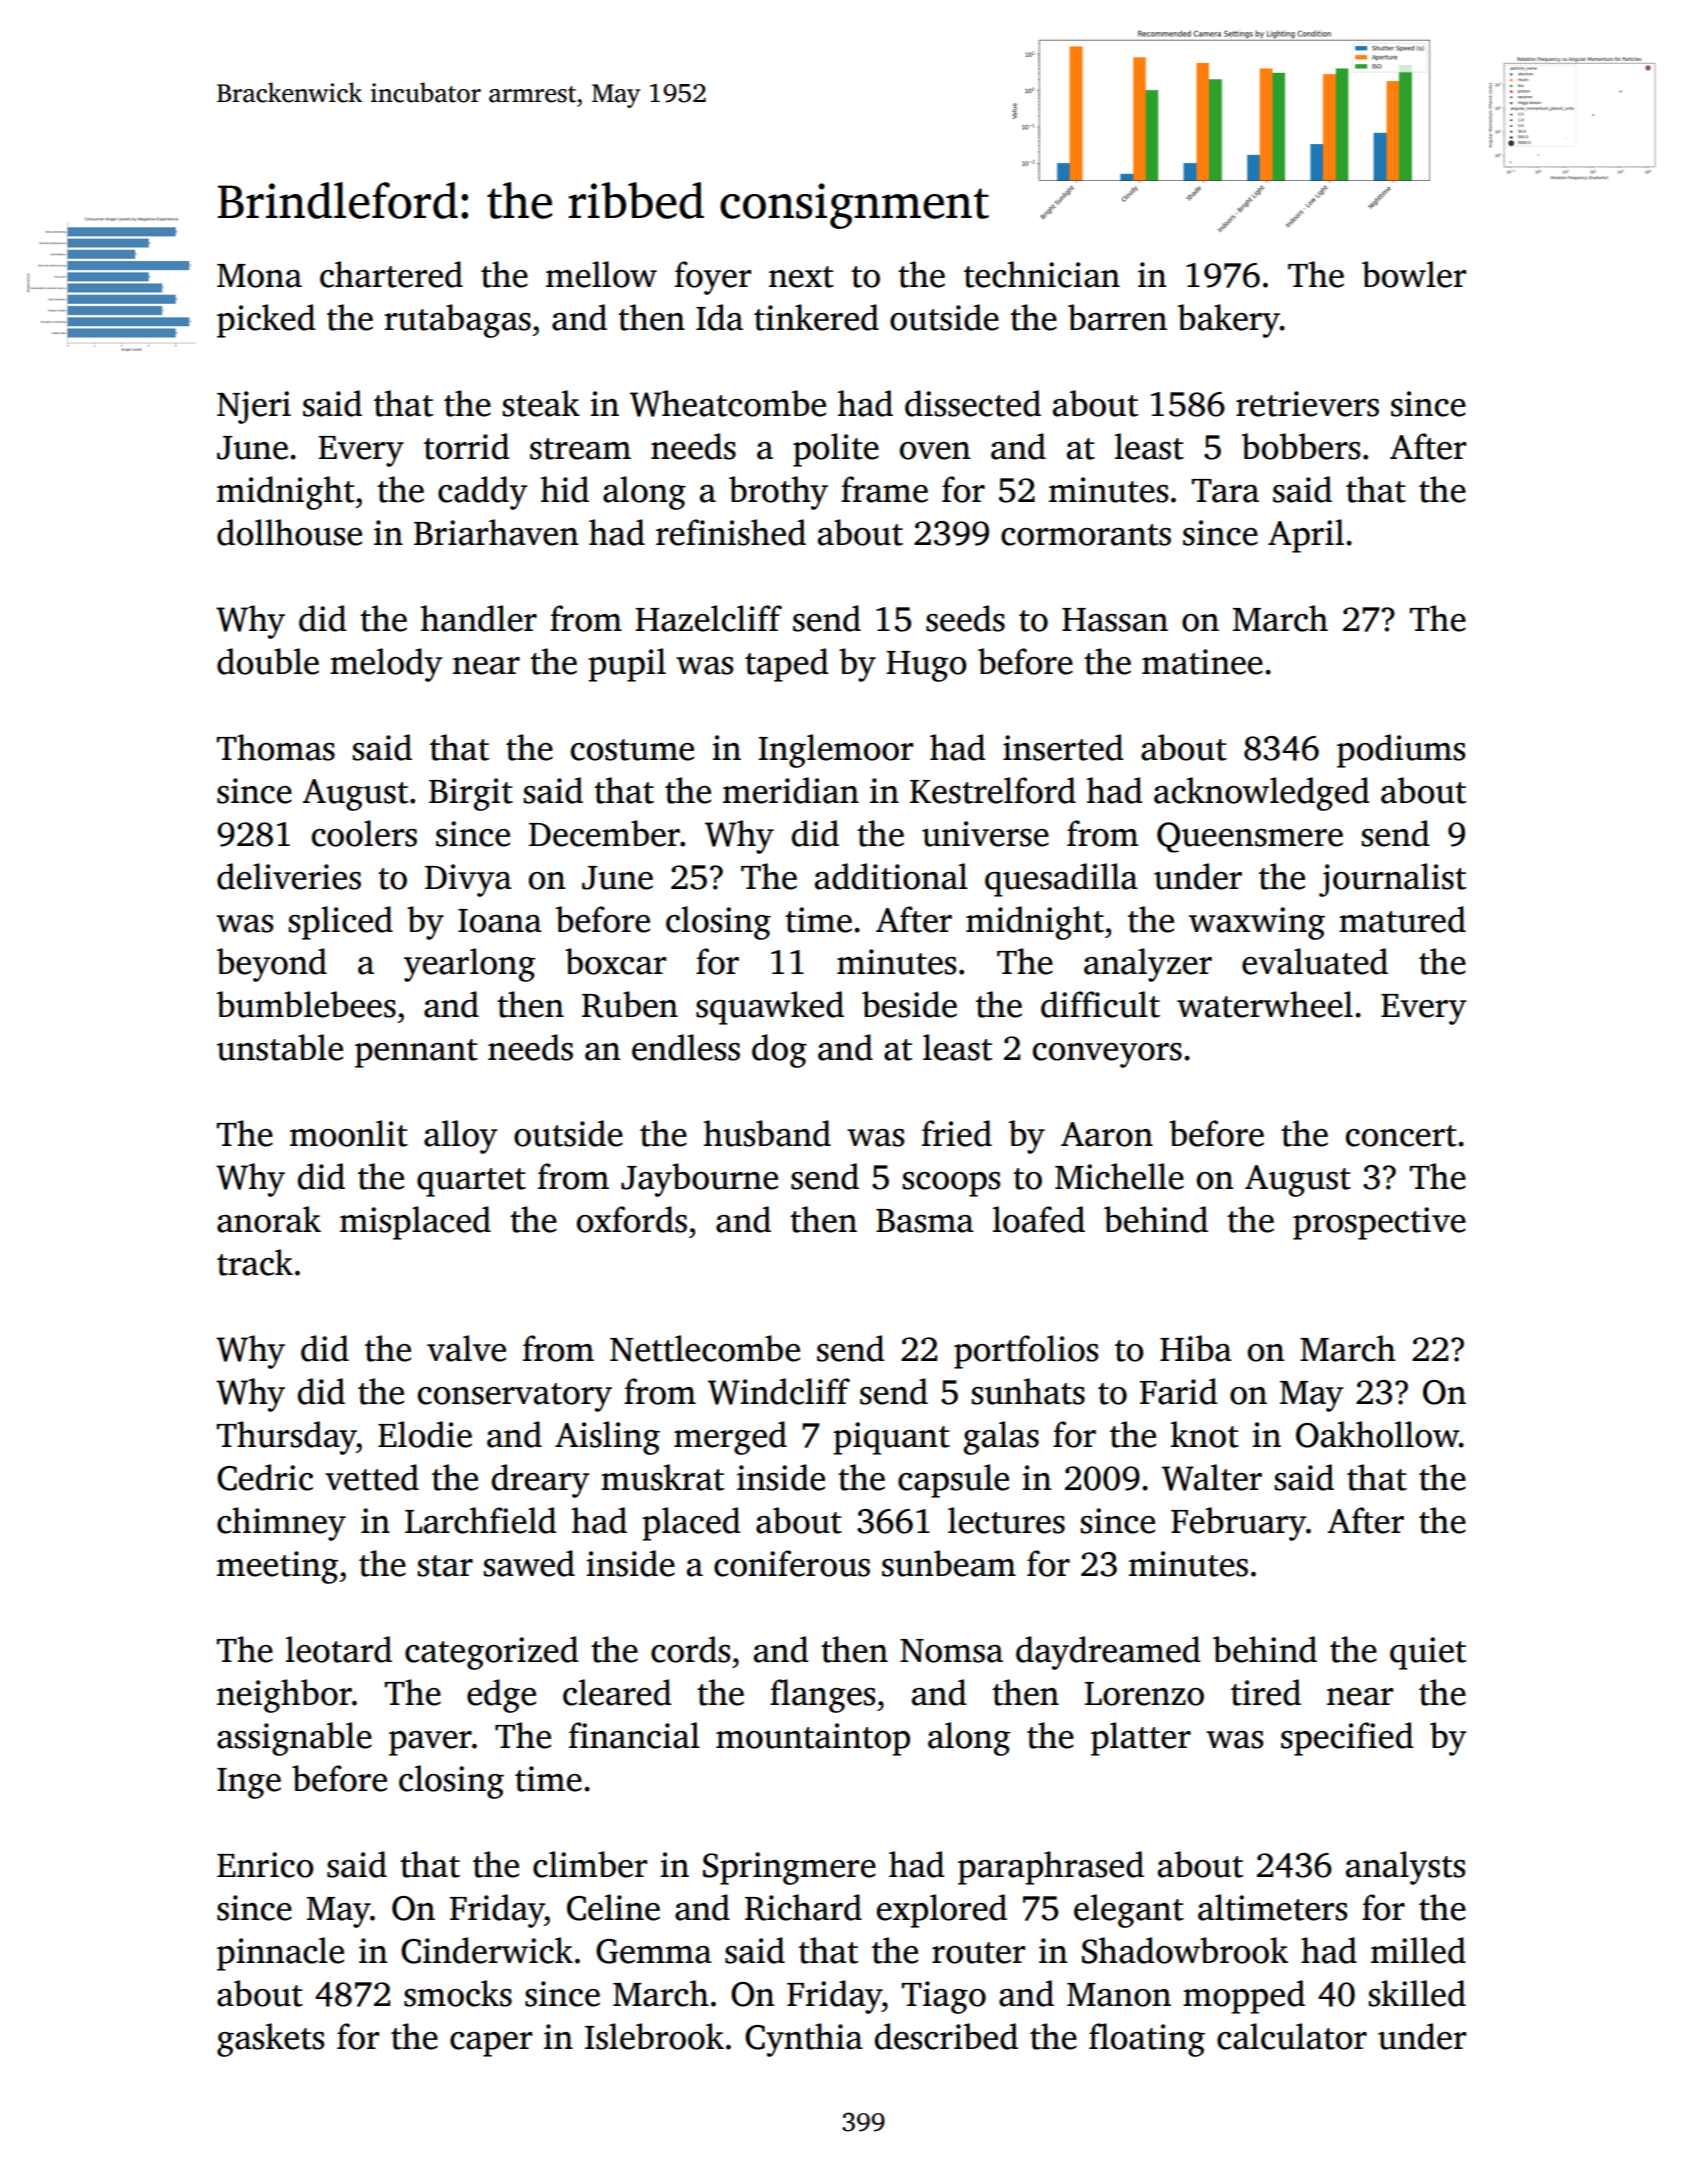 Image resolution: width=1683 pixels, height=2178 pixels. I want to click on alloy, so click(461, 1137).
